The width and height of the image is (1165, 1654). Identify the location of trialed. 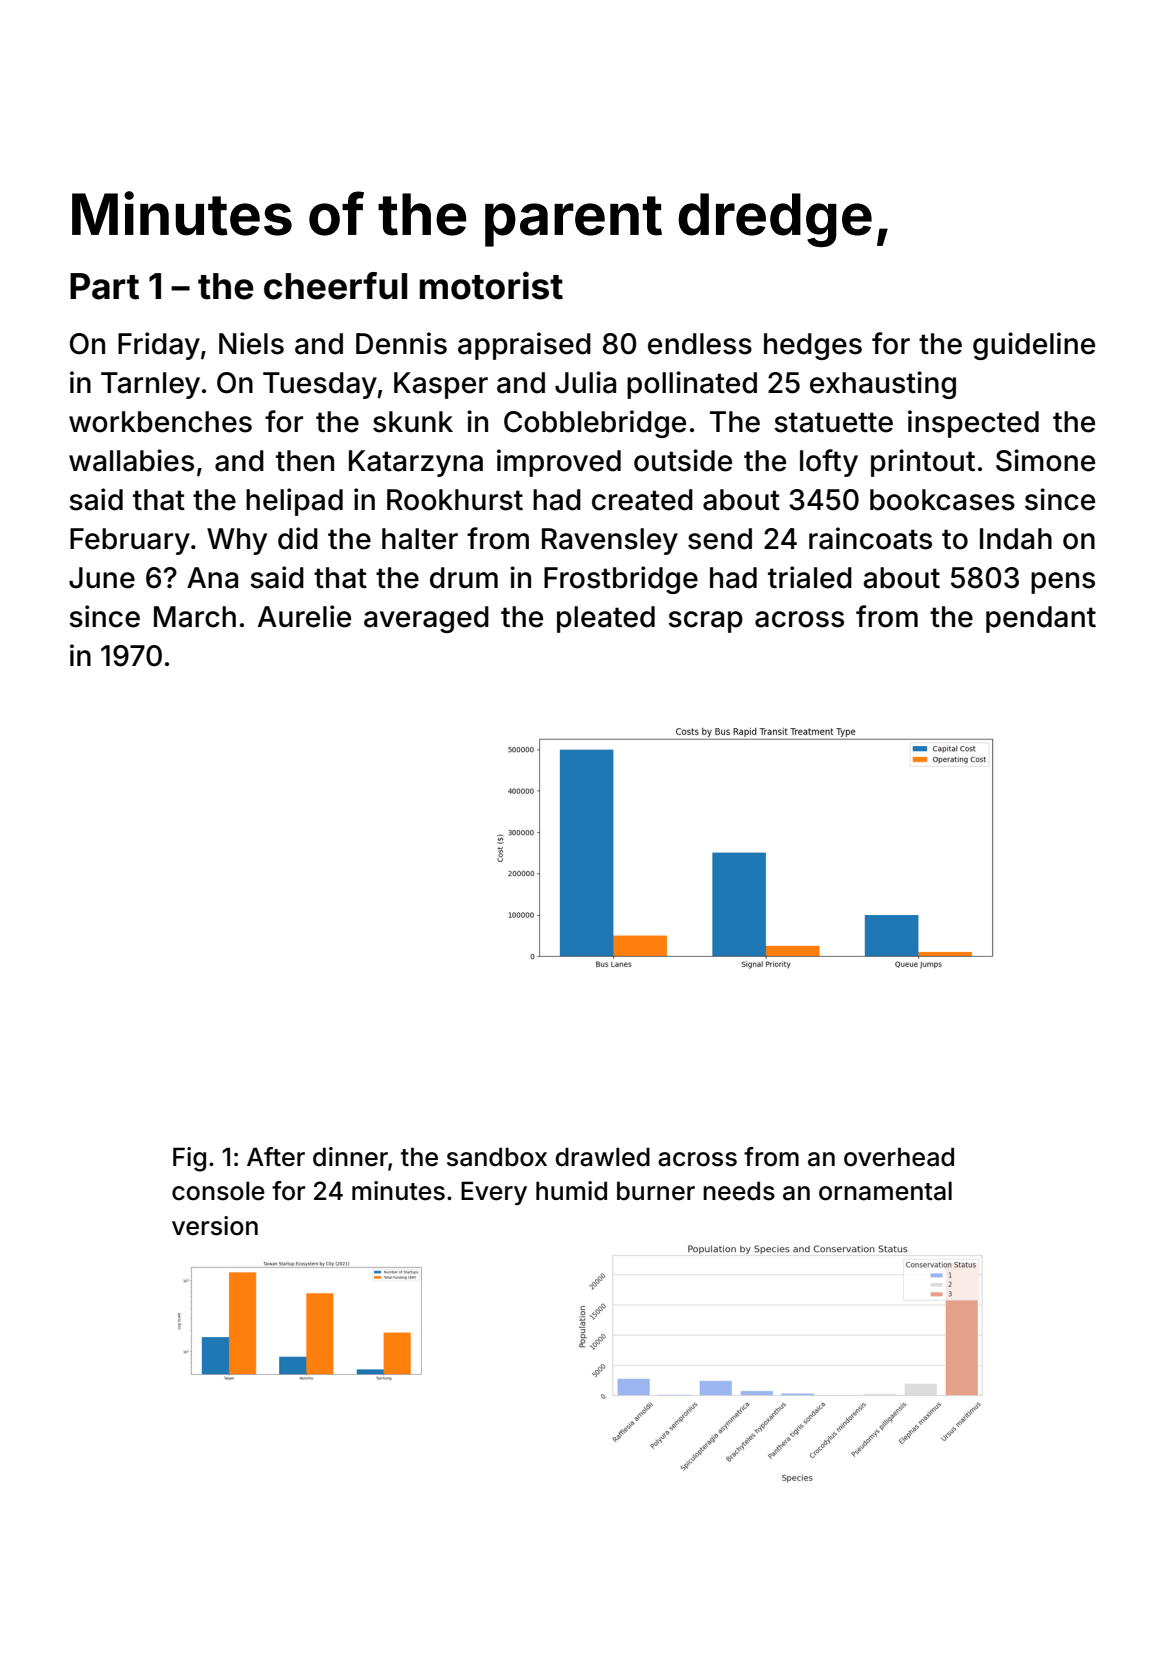
(810, 577).
